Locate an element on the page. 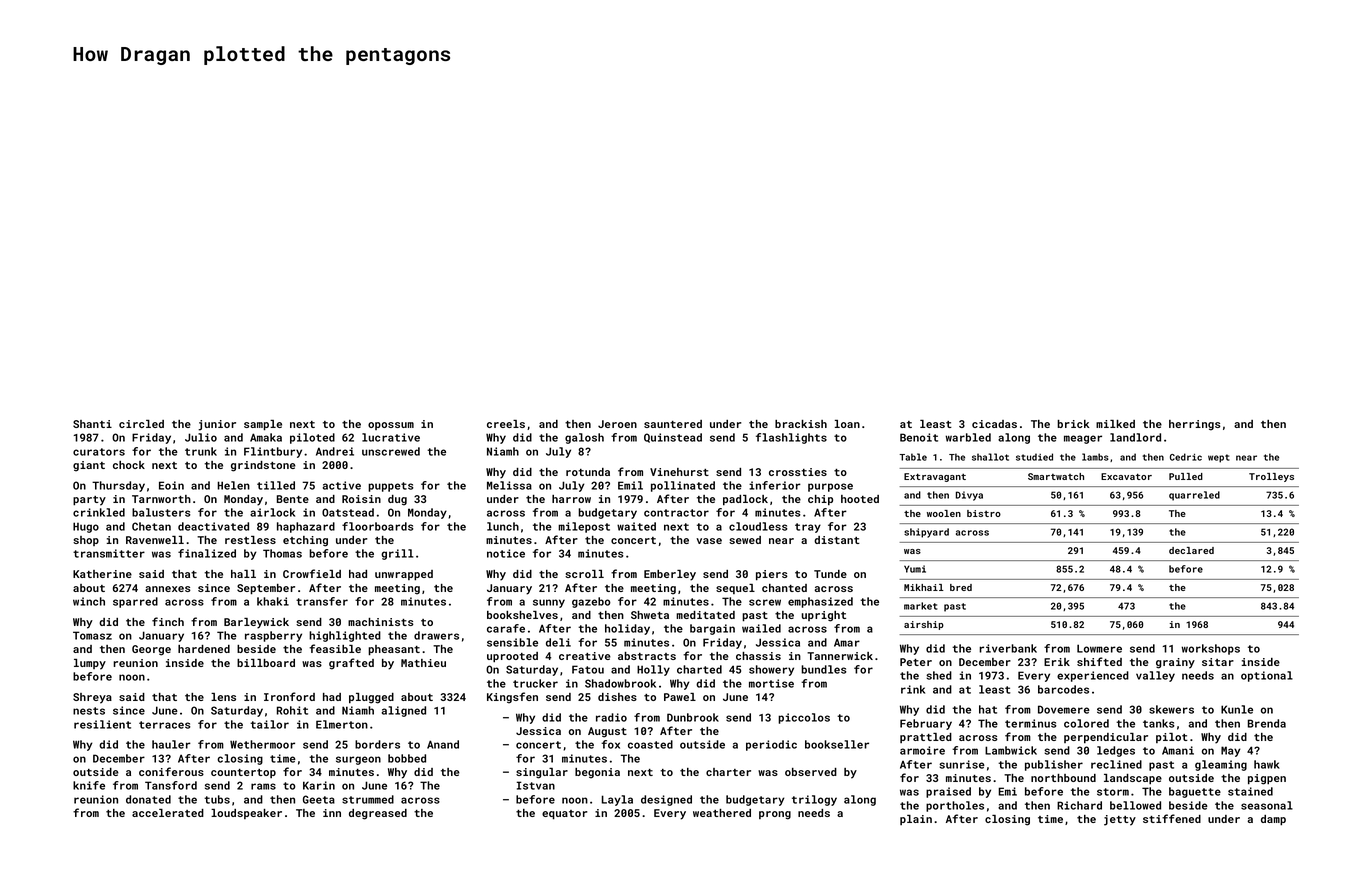 This document has width=1372, height=887. Pulled is located at coordinates (1186, 476).
